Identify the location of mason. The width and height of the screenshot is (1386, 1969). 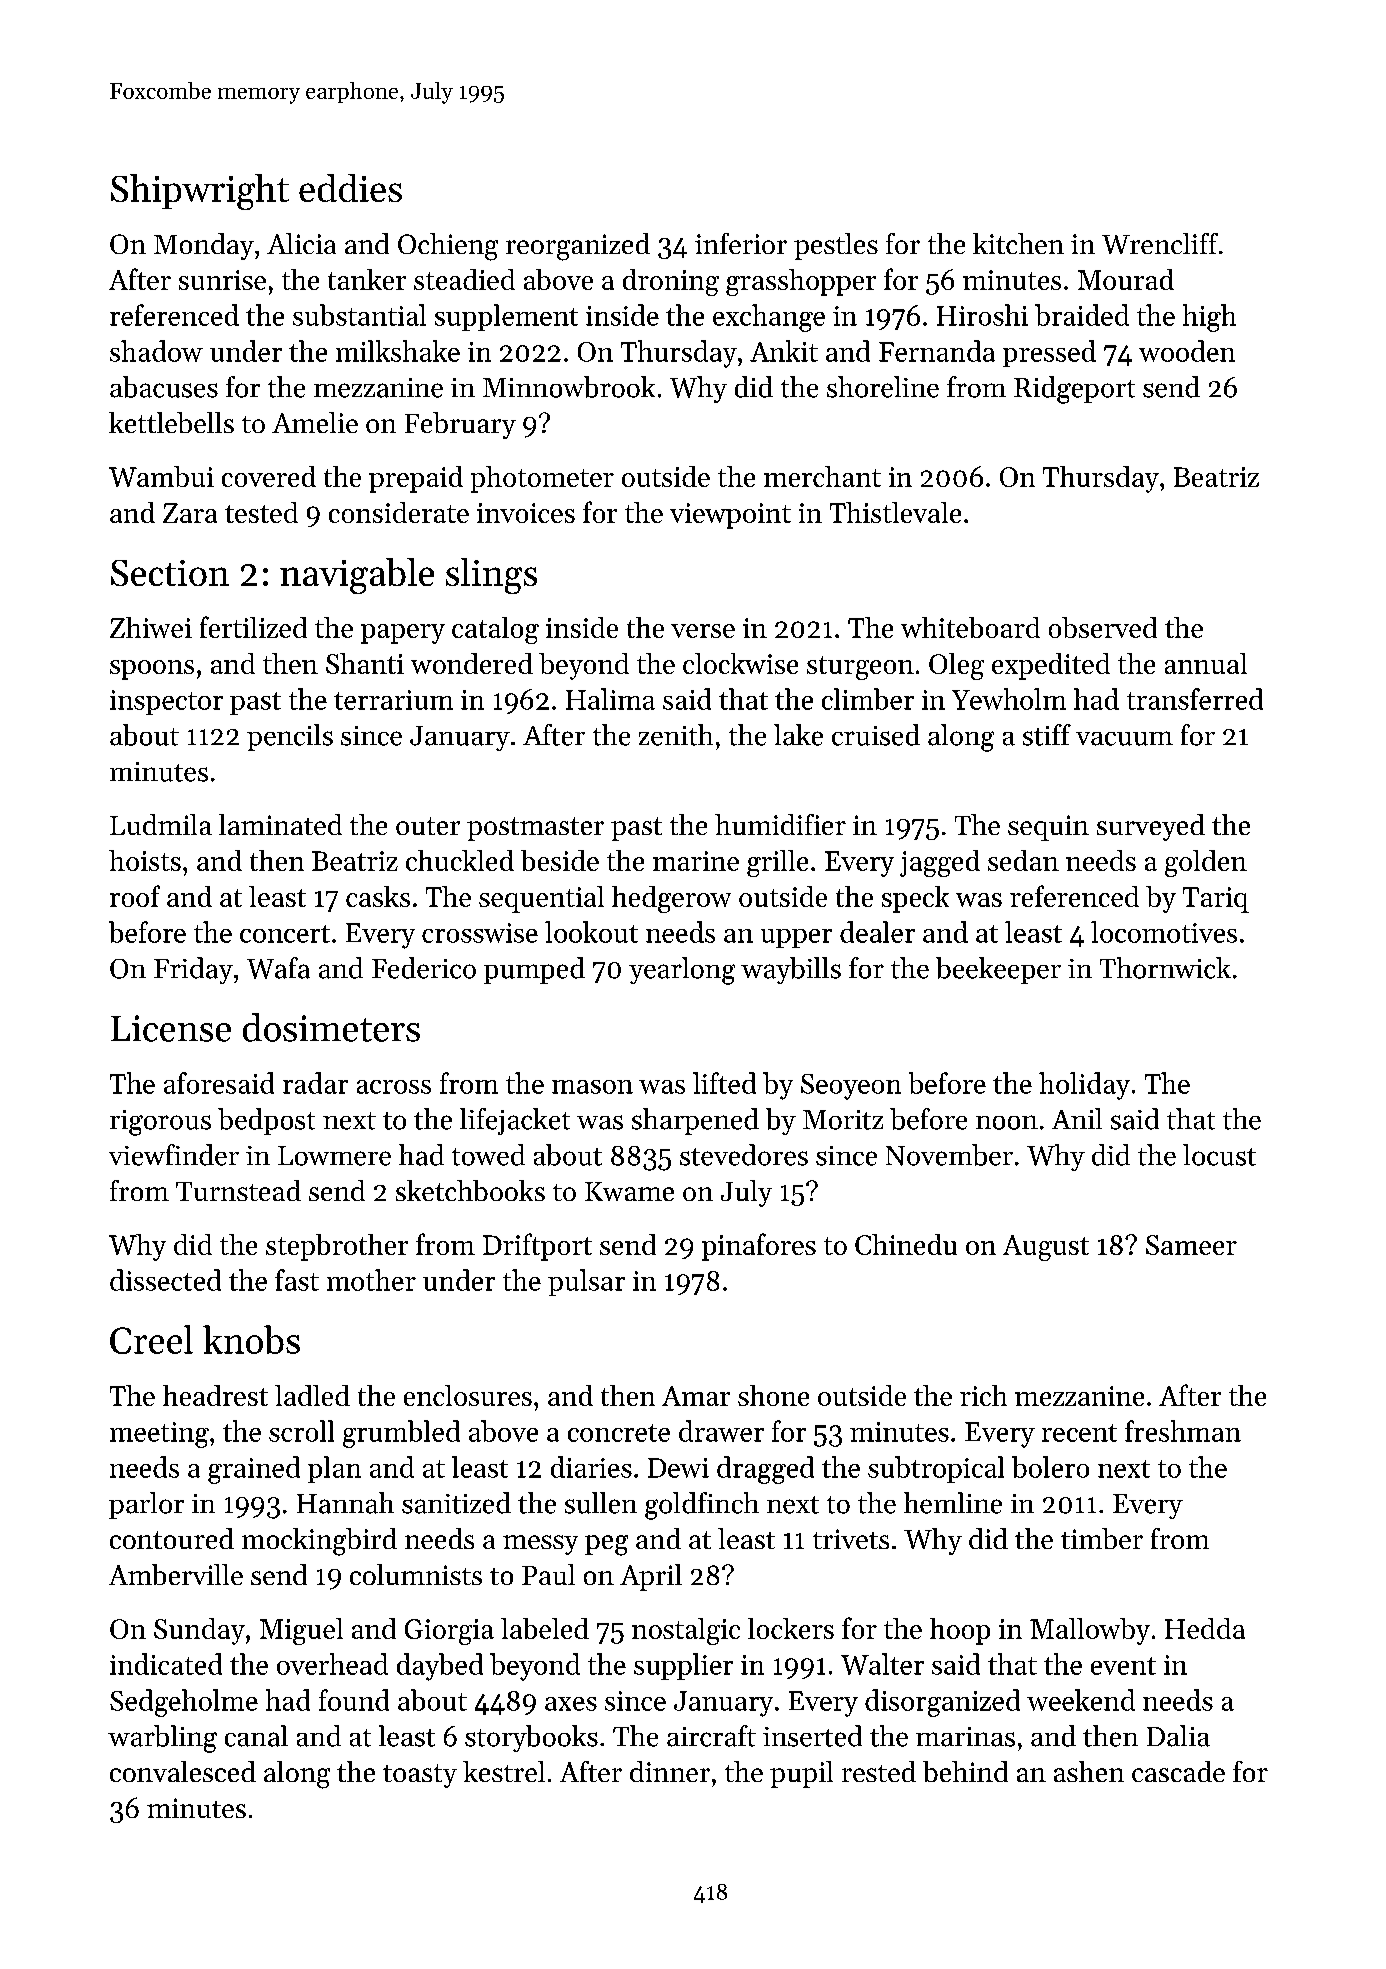
(592, 1087).
